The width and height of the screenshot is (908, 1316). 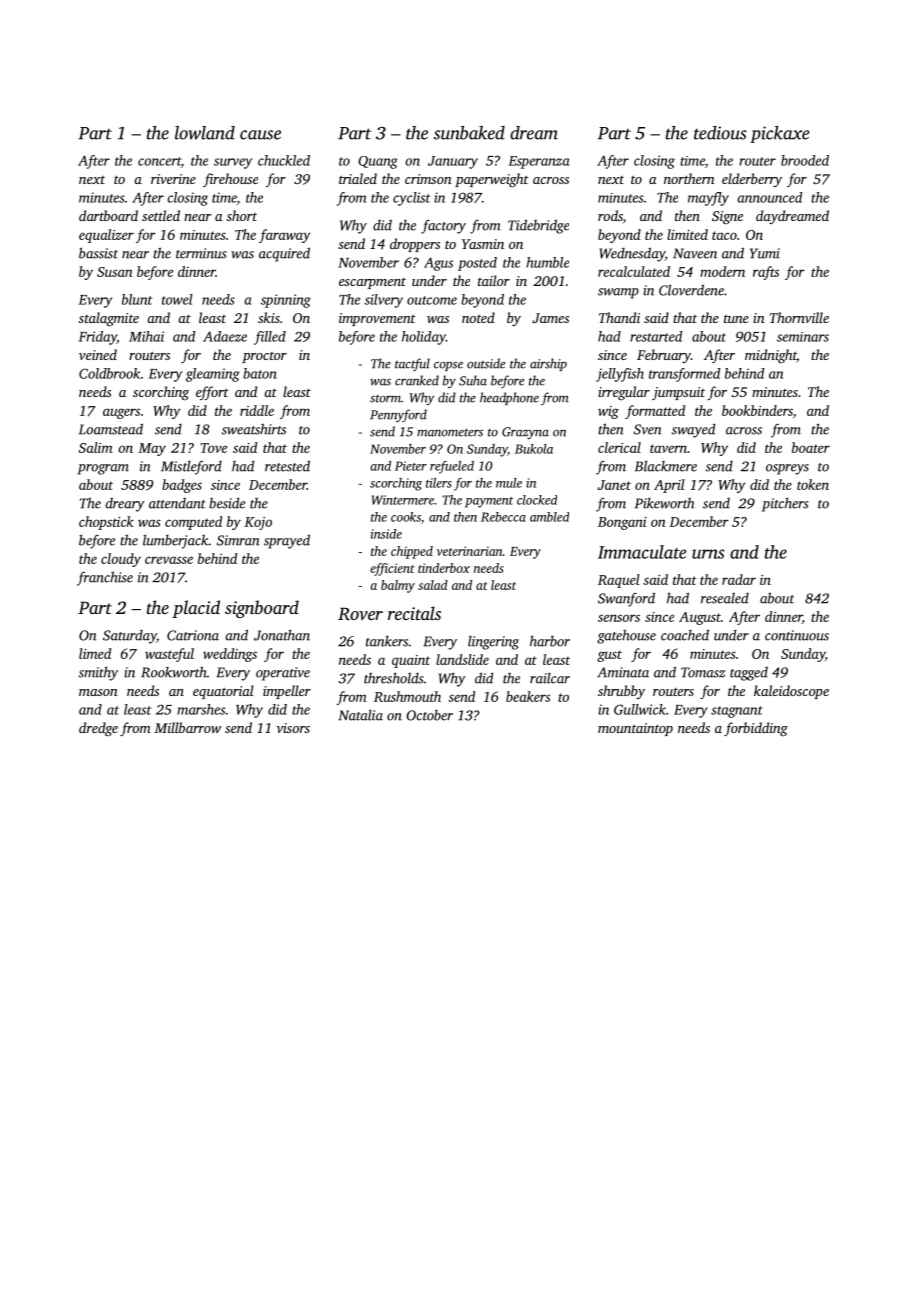 What do you see at coordinates (648, 429) in the screenshot?
I see `Sven` at bounding box center [648, 429].
